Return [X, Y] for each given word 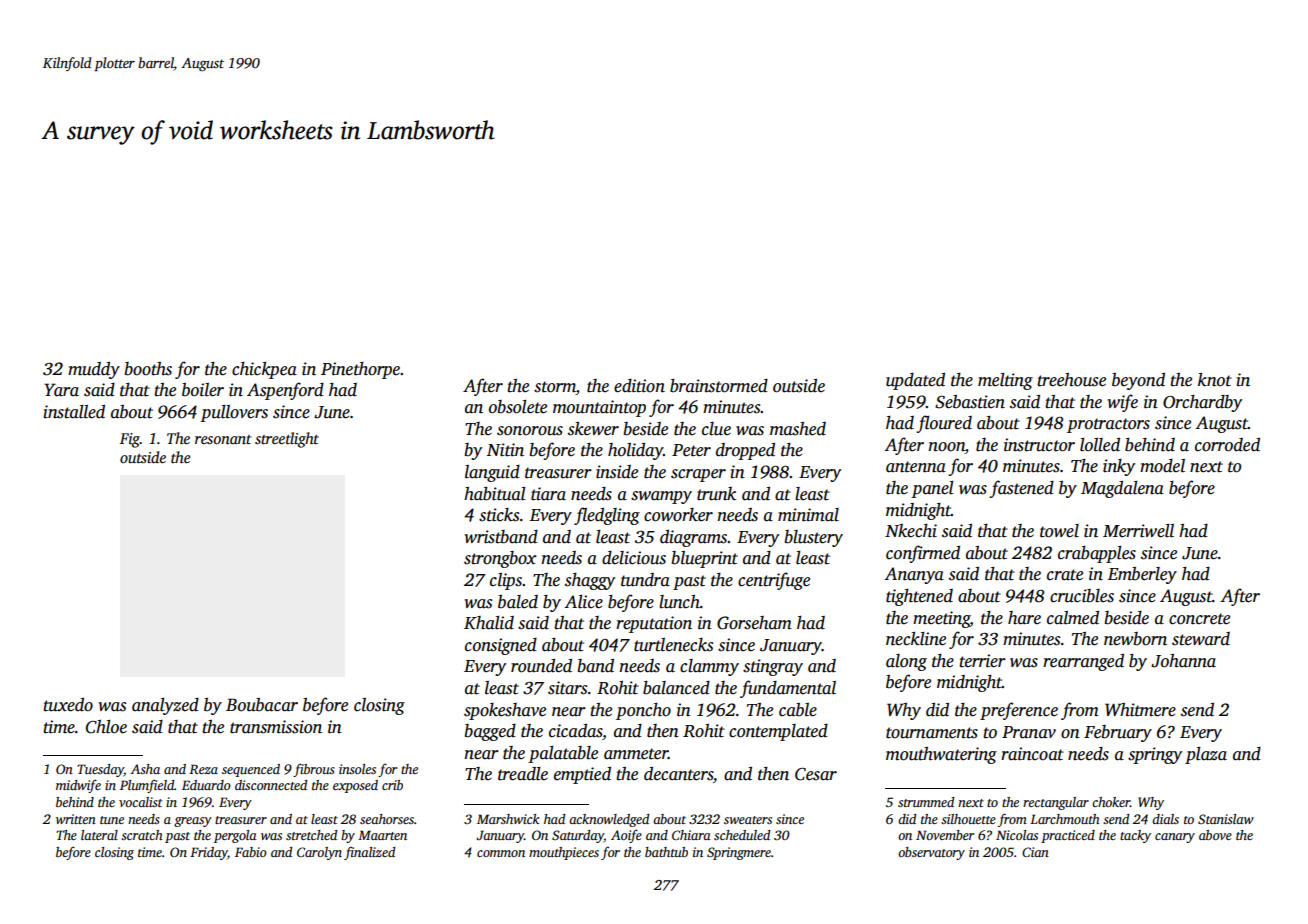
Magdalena [1122, 489]
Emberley [1142, 575]
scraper [698, 475]
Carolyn [319, 853]
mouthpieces [564, 853]
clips [506, 581]
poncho [643, 711]
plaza [1206, 755]
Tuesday [100, 770]
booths [148, 369]
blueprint [705, 559]
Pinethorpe [360, 370]
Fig [130, 440]
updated [915, 381]
